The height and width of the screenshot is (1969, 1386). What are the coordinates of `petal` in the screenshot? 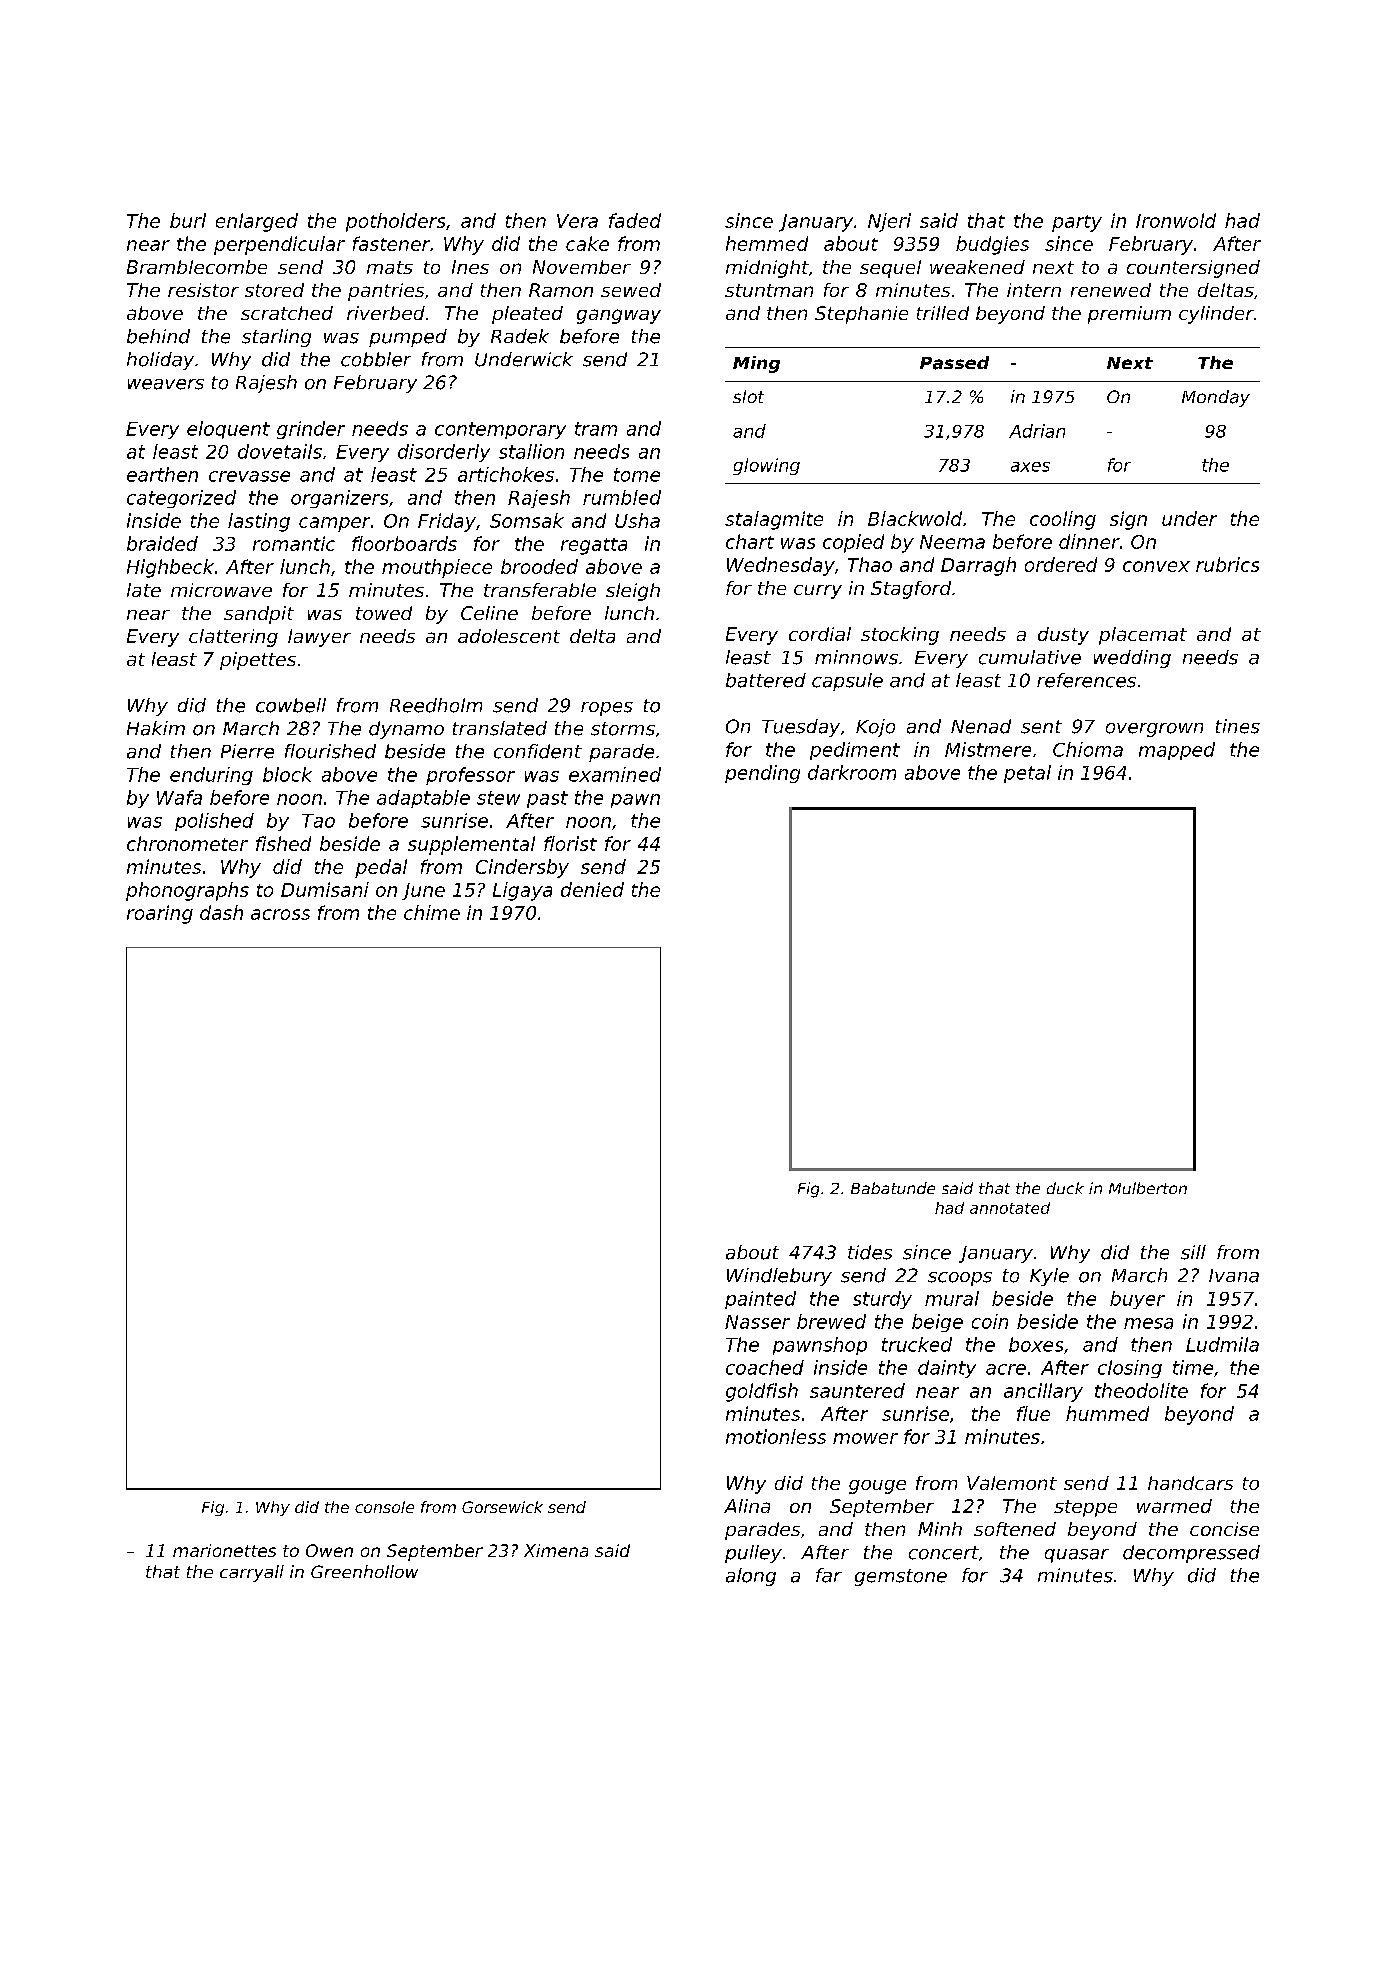 It's located at (1027, 774).
